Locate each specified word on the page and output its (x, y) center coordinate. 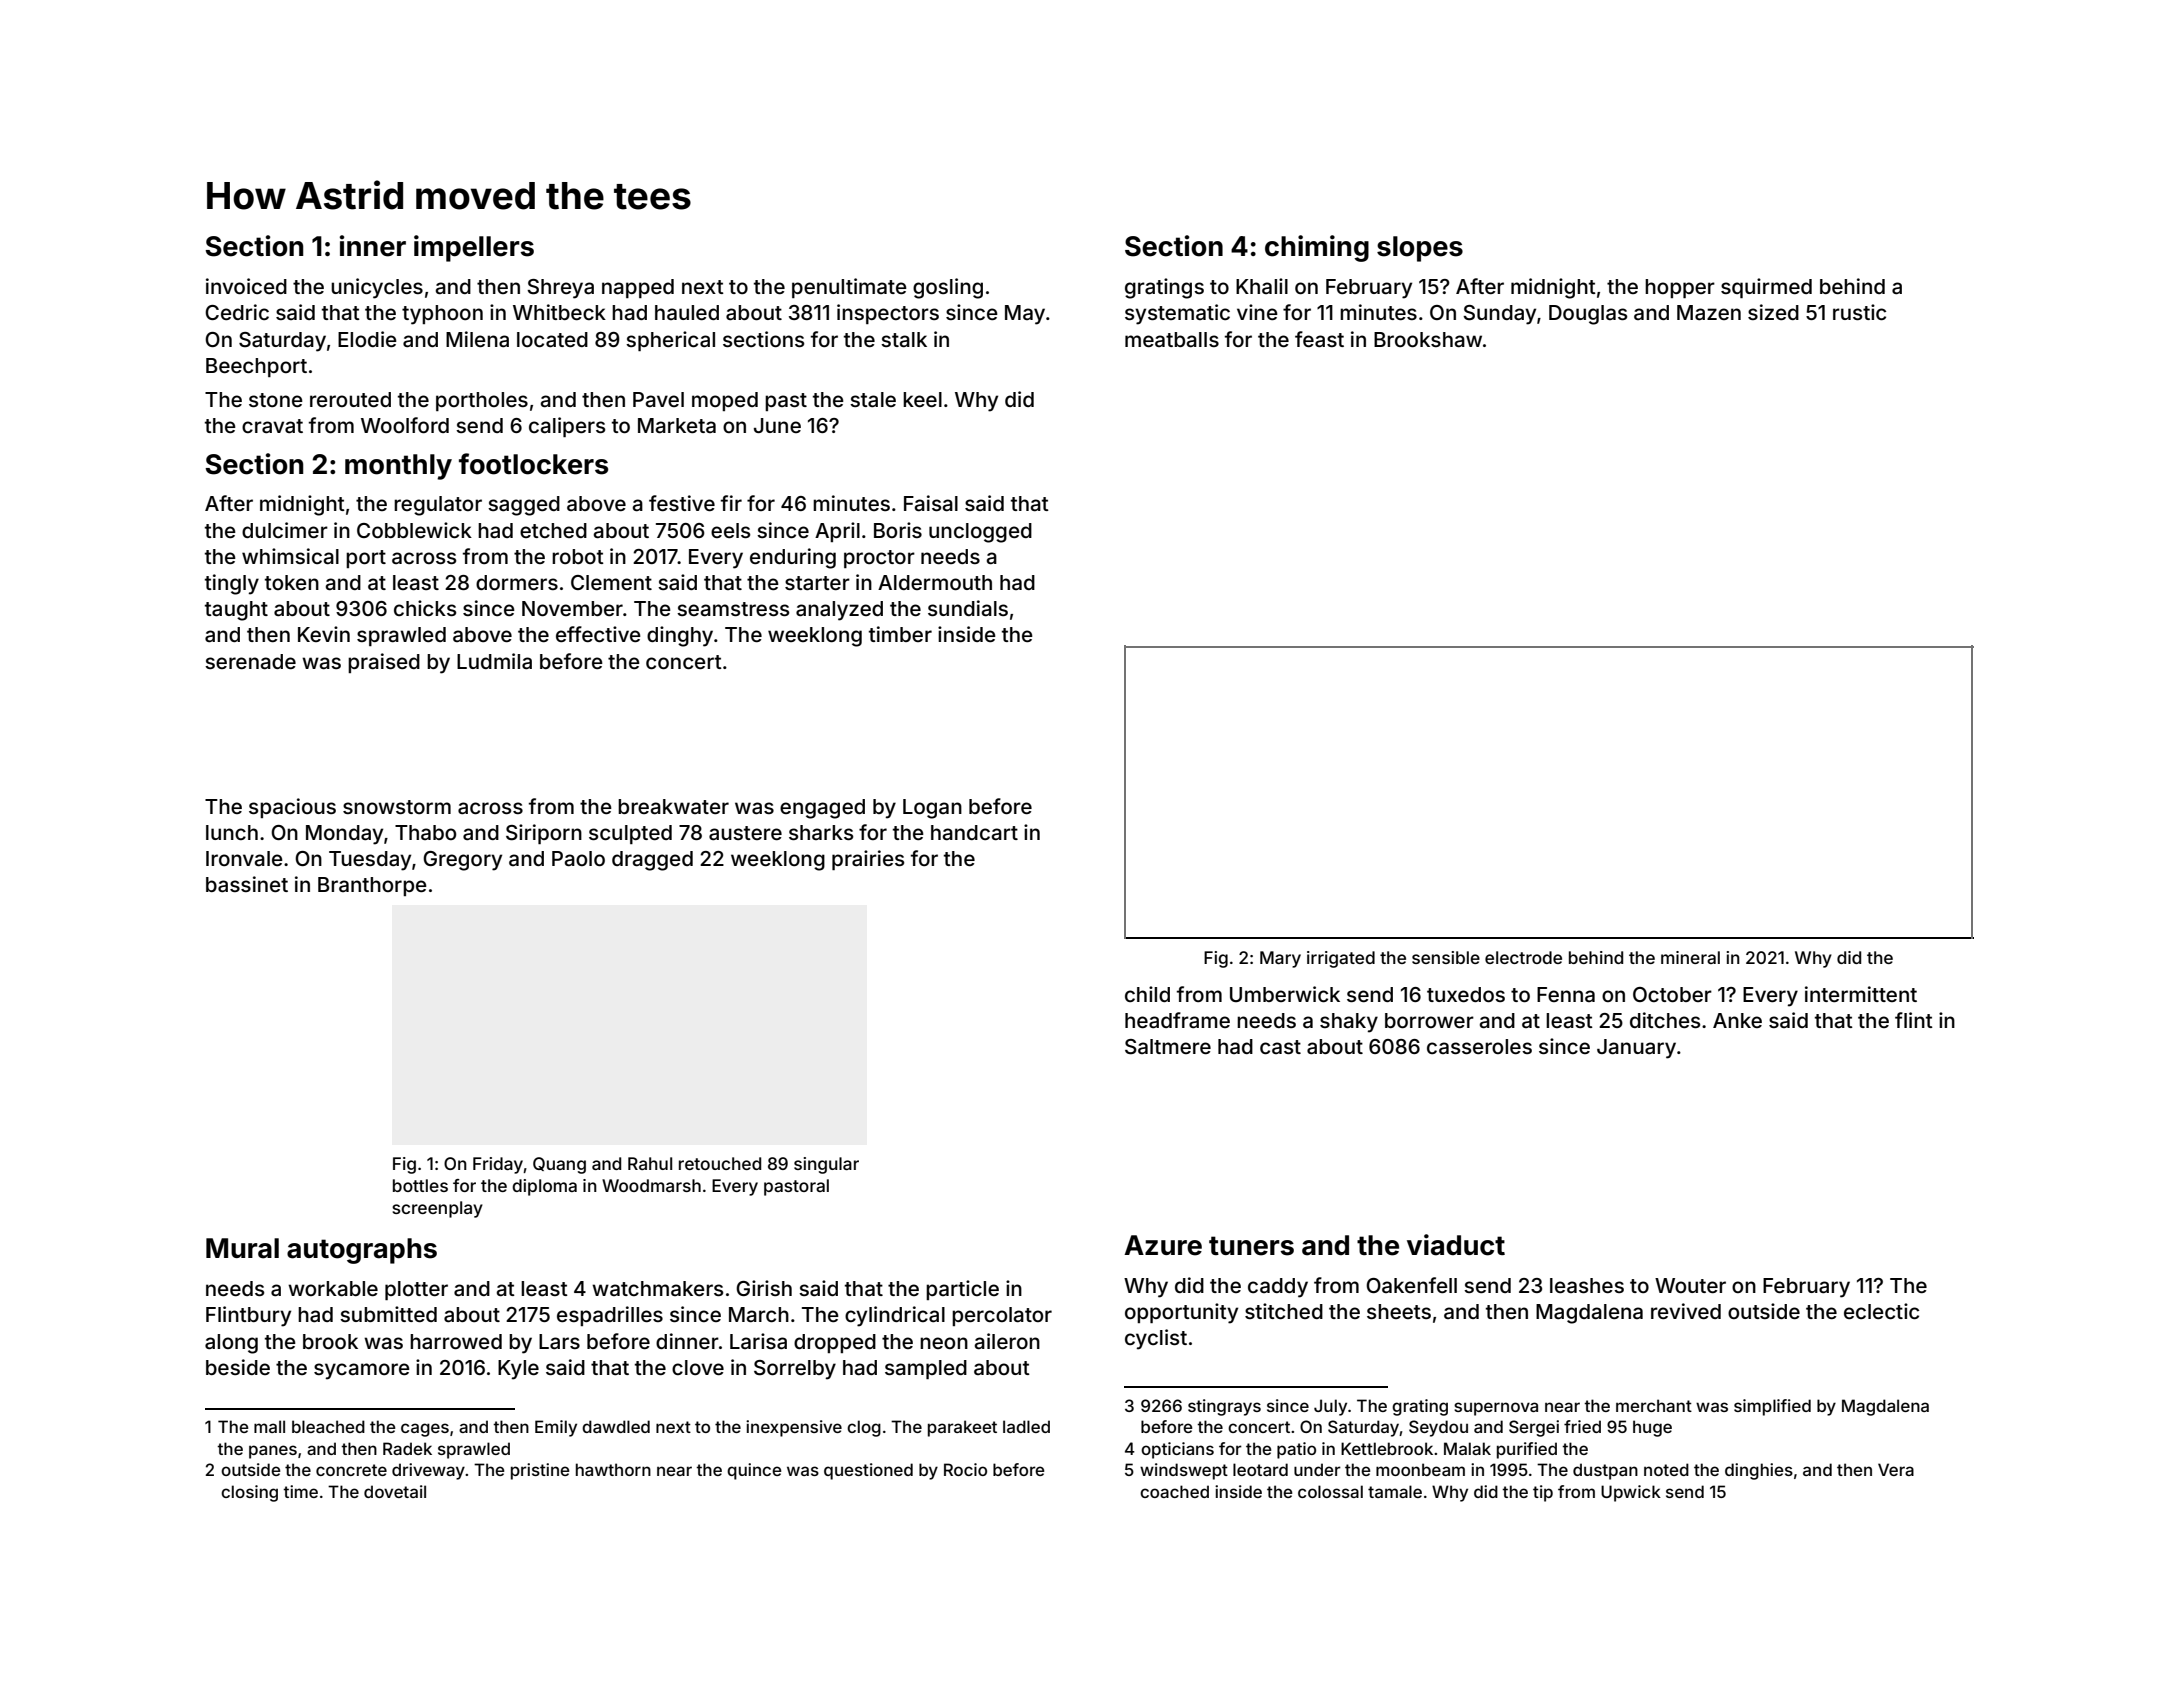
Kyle (518, 1370)
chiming (1317, 248)
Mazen (1709, 312)
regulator (438, 506)
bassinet (247, 884)
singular (826, 1165)
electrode (1523, 957)
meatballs (1172, 339)
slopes (1420, 249)
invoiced (246, 286)
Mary (1280, 959)
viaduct (1456, 1245)
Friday (498, 1165)
